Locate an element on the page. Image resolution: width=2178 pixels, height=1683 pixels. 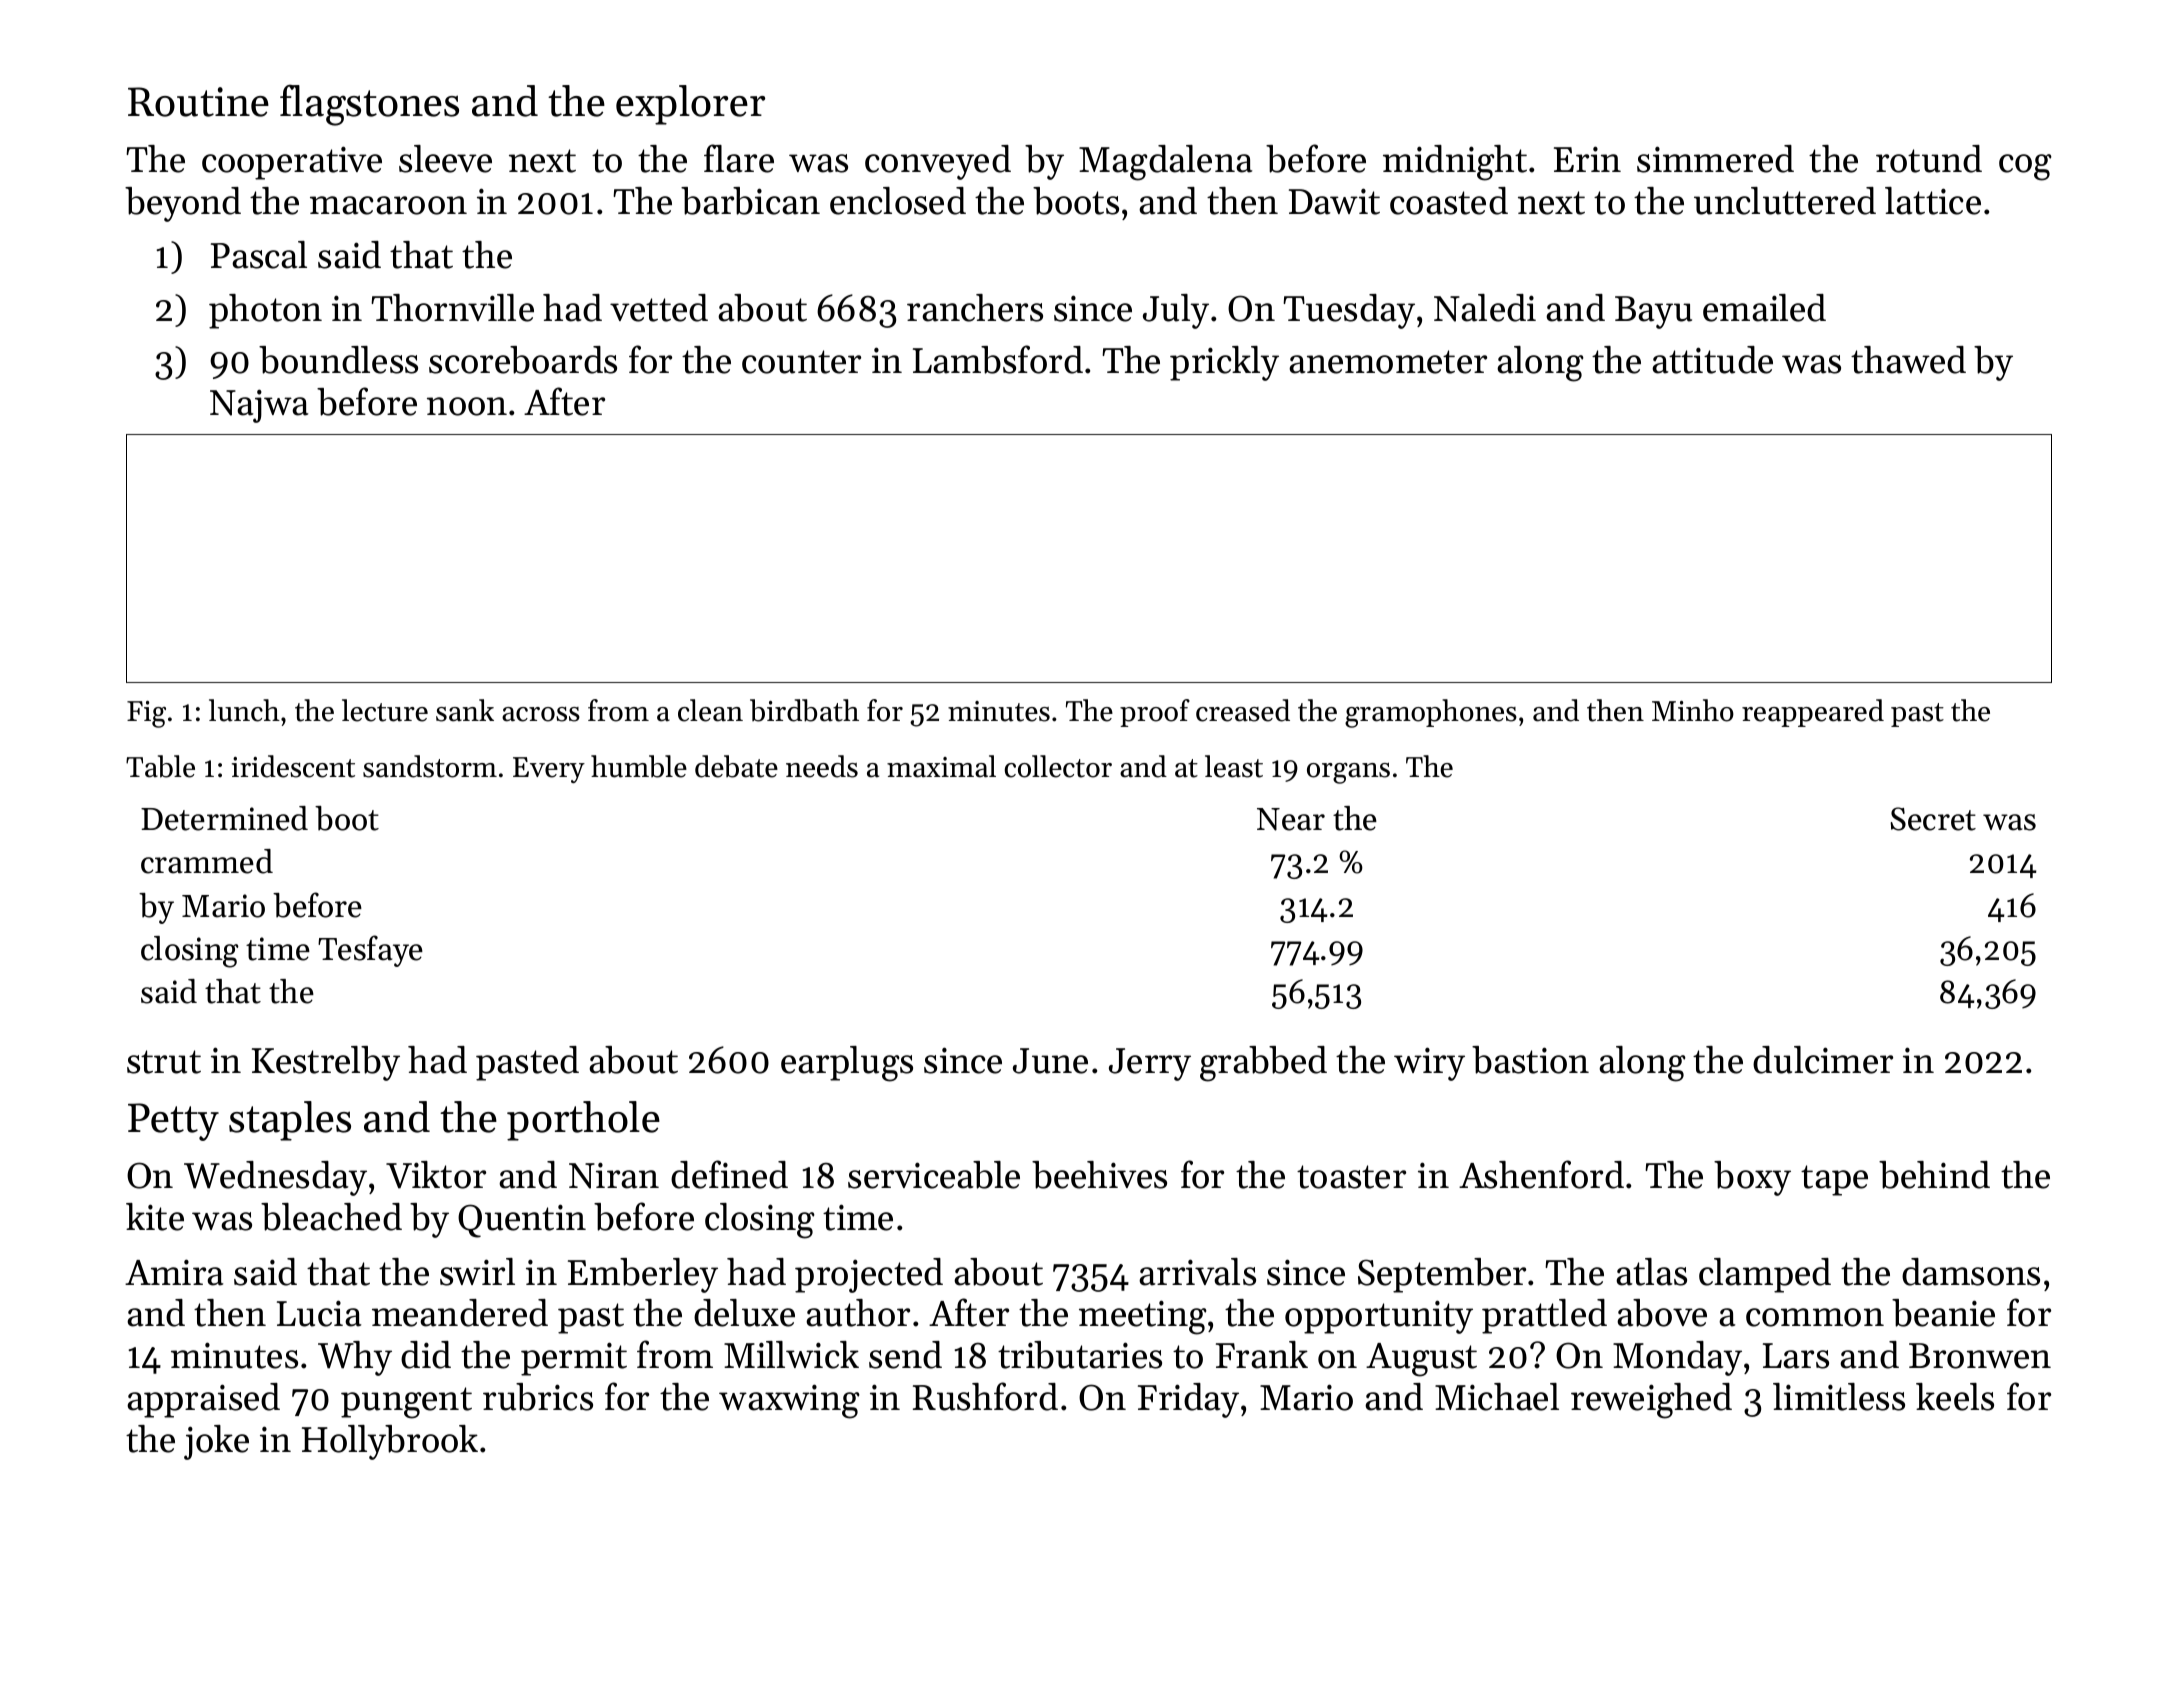
Bronwen is located at coordinates (1980, 1356).
